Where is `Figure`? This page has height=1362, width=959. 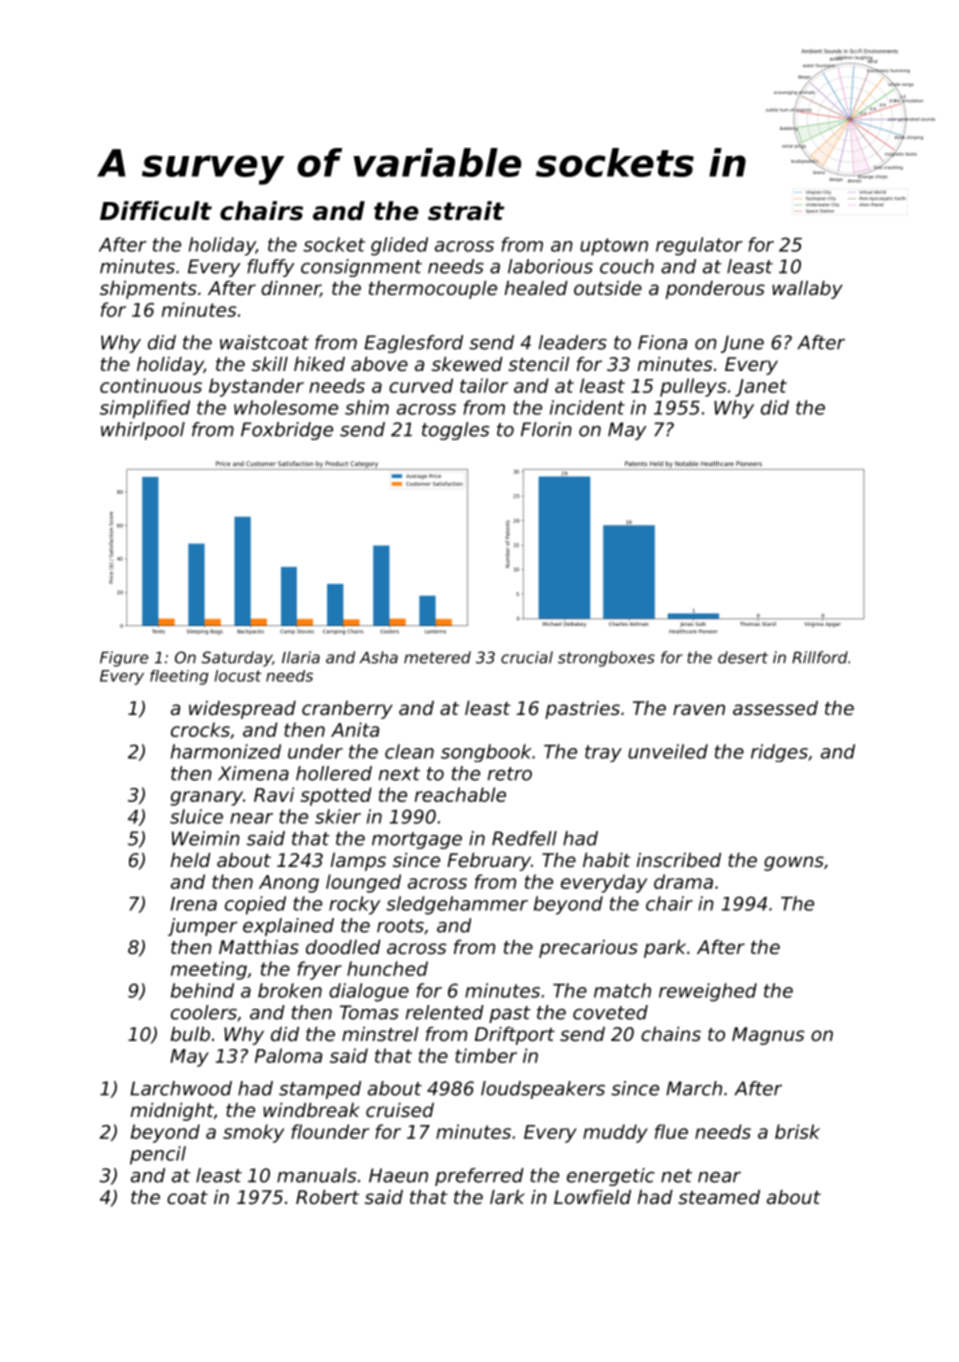
Figure is located at coordinates (124, 659).
